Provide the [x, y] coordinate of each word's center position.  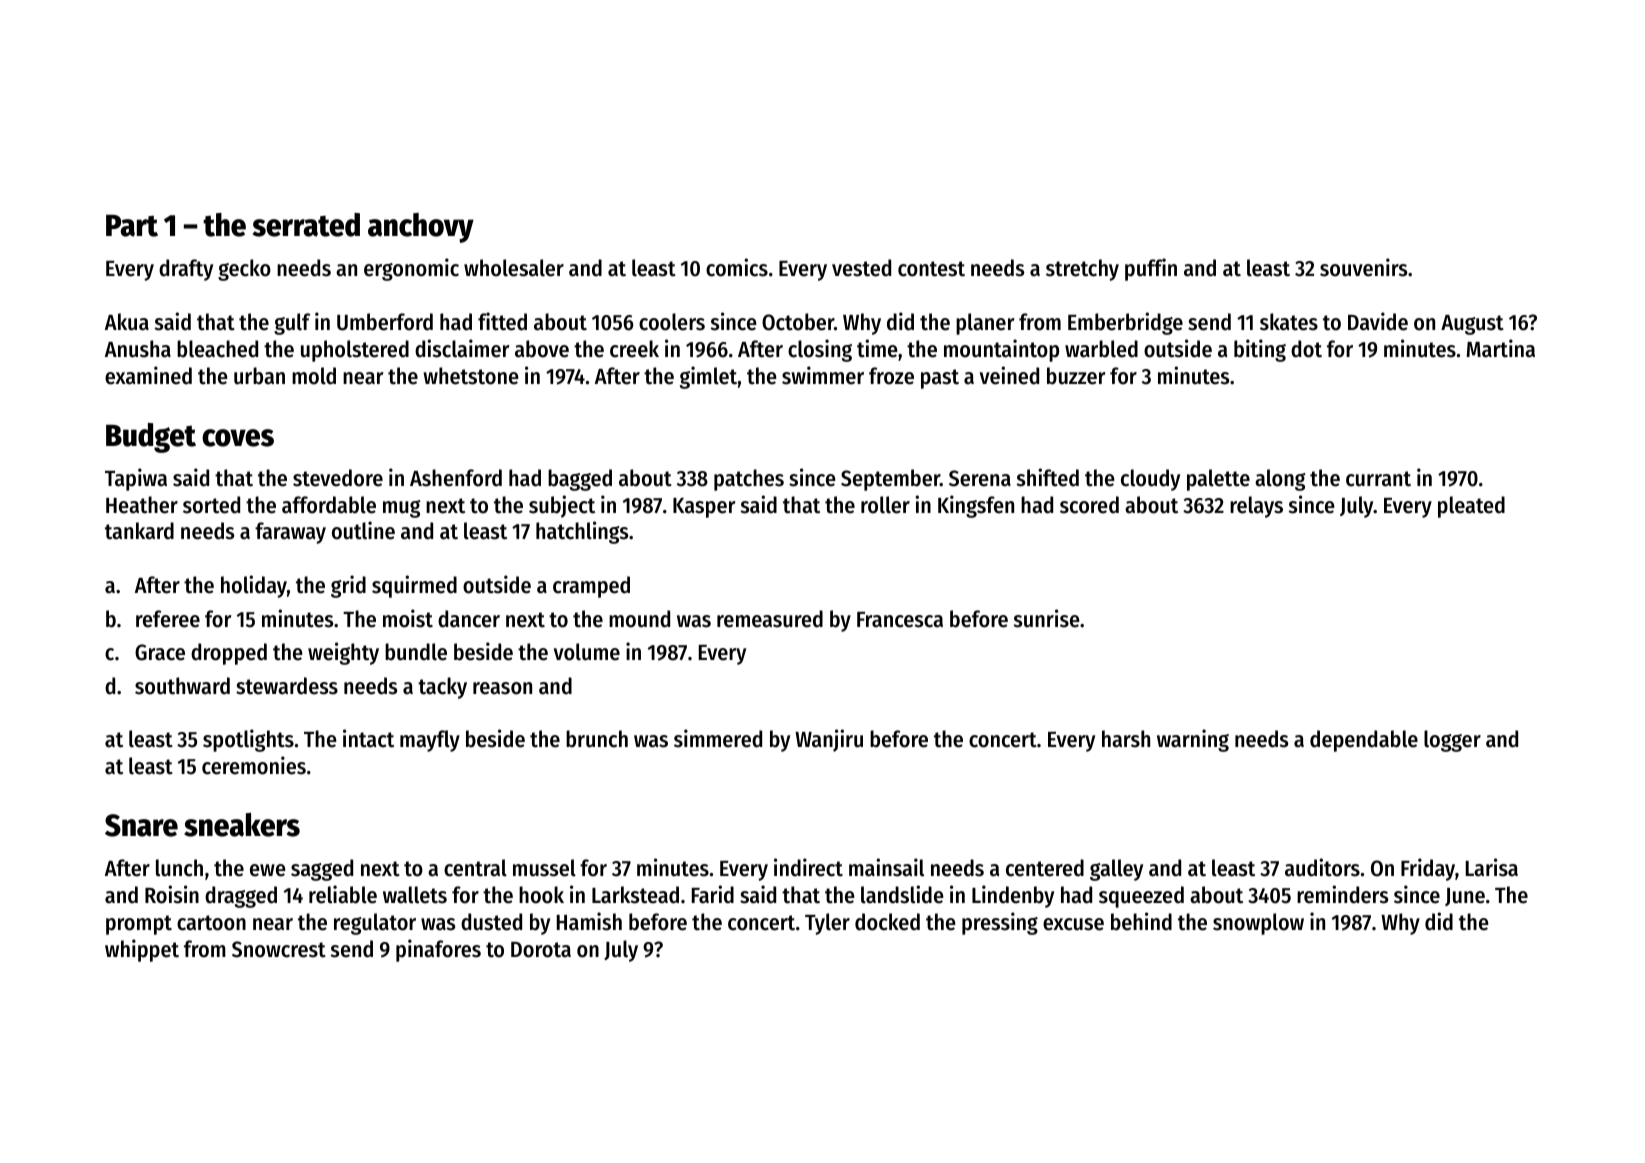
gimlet [708, 377]
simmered [718, 738]
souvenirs [1363, 267]
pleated [1471, 507]
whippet [142, 950]
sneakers [242, 825]
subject [562, 506]
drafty [186, 270]
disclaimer [462, 348]
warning [1193, 740]
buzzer [1076, 376]
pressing [1000, 923]
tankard [139, 531]
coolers [672, 322]
